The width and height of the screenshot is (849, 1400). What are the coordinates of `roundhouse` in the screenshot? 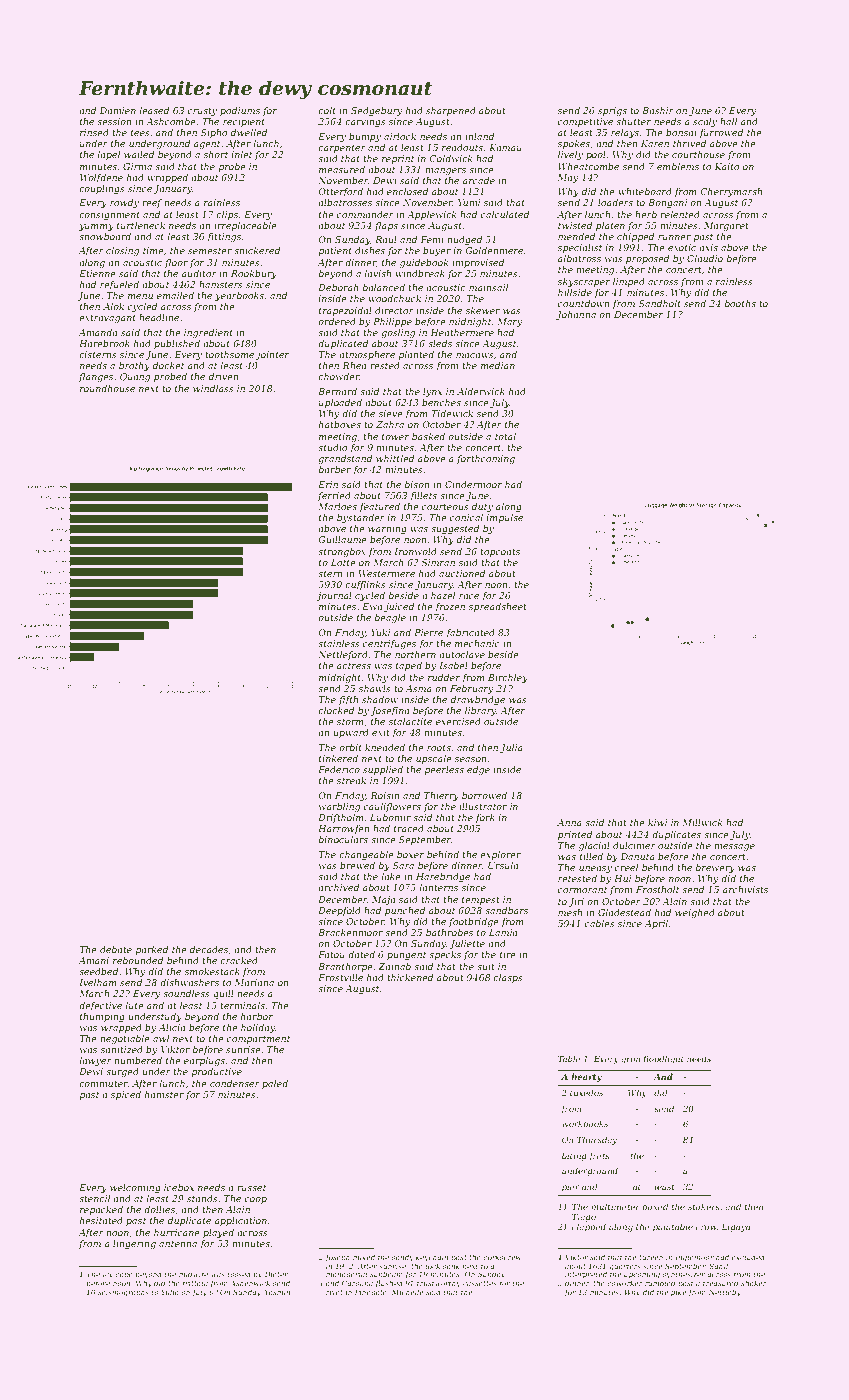 It's located at (107, 388).
